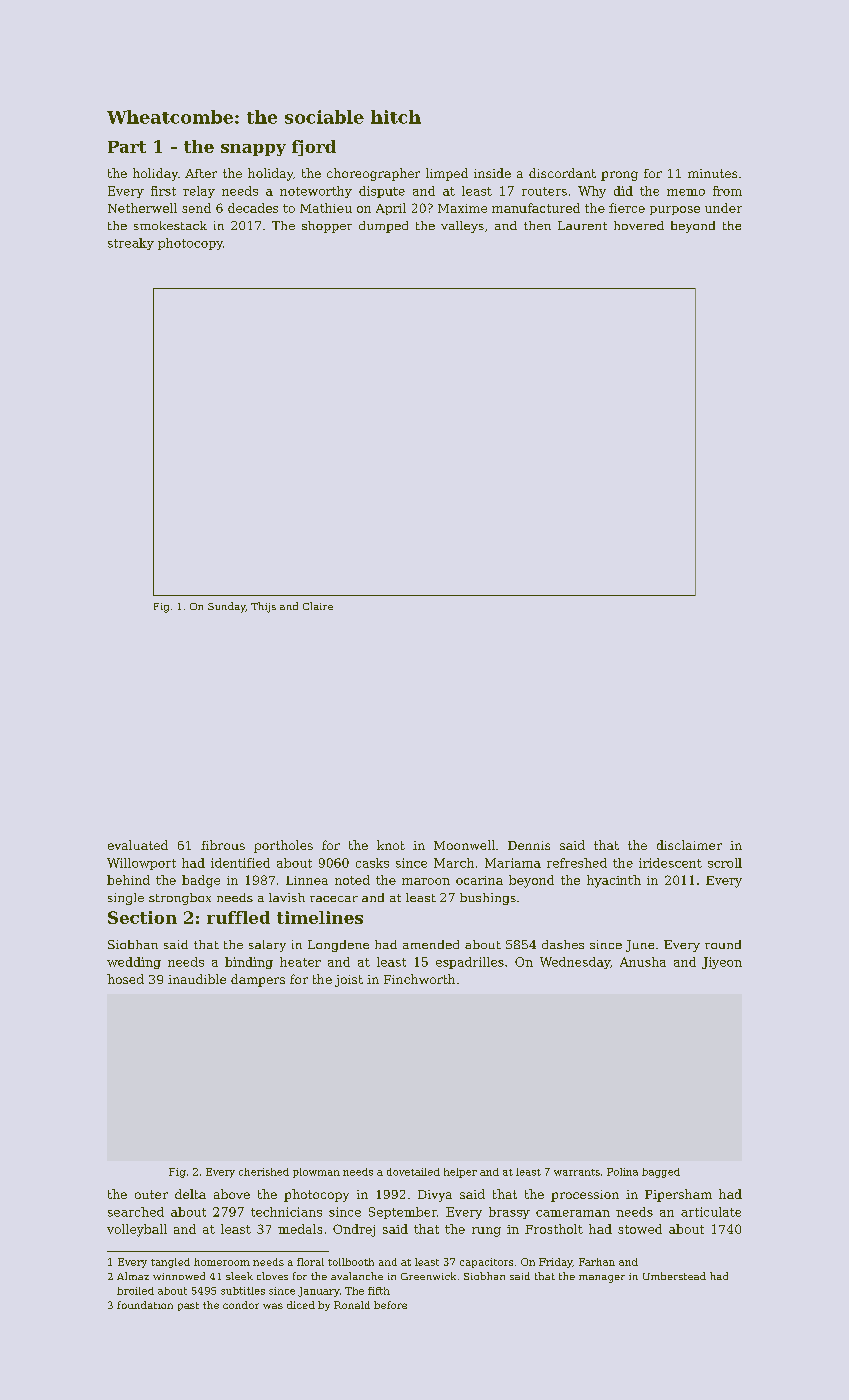 The image size is (849, 1400). What do you see at coordinates (622, 1172) in the screenshot?
I see `Polina` at bounding box center [622, 1172].
